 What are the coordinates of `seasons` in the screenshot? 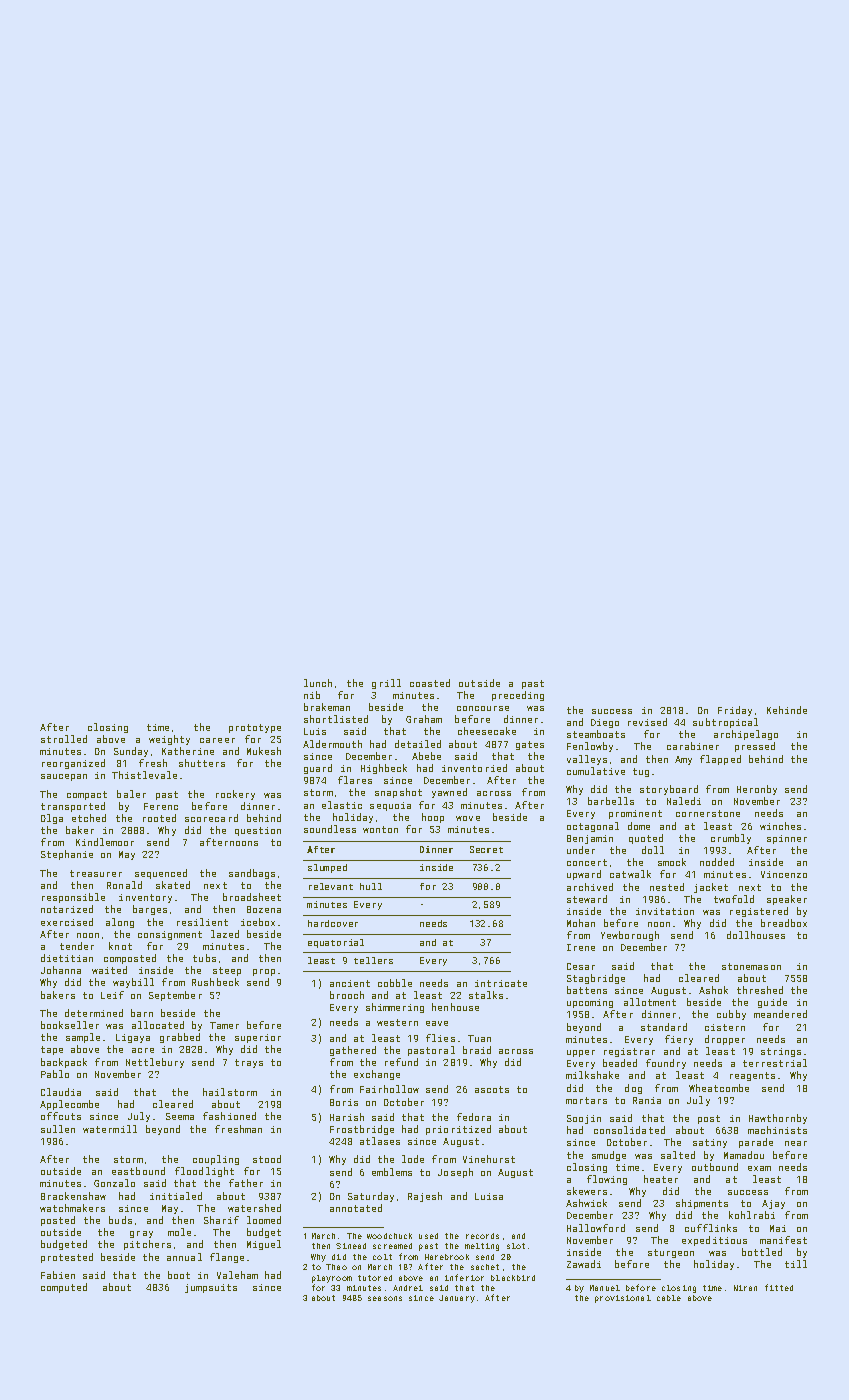 It's located at (385, 1298).
